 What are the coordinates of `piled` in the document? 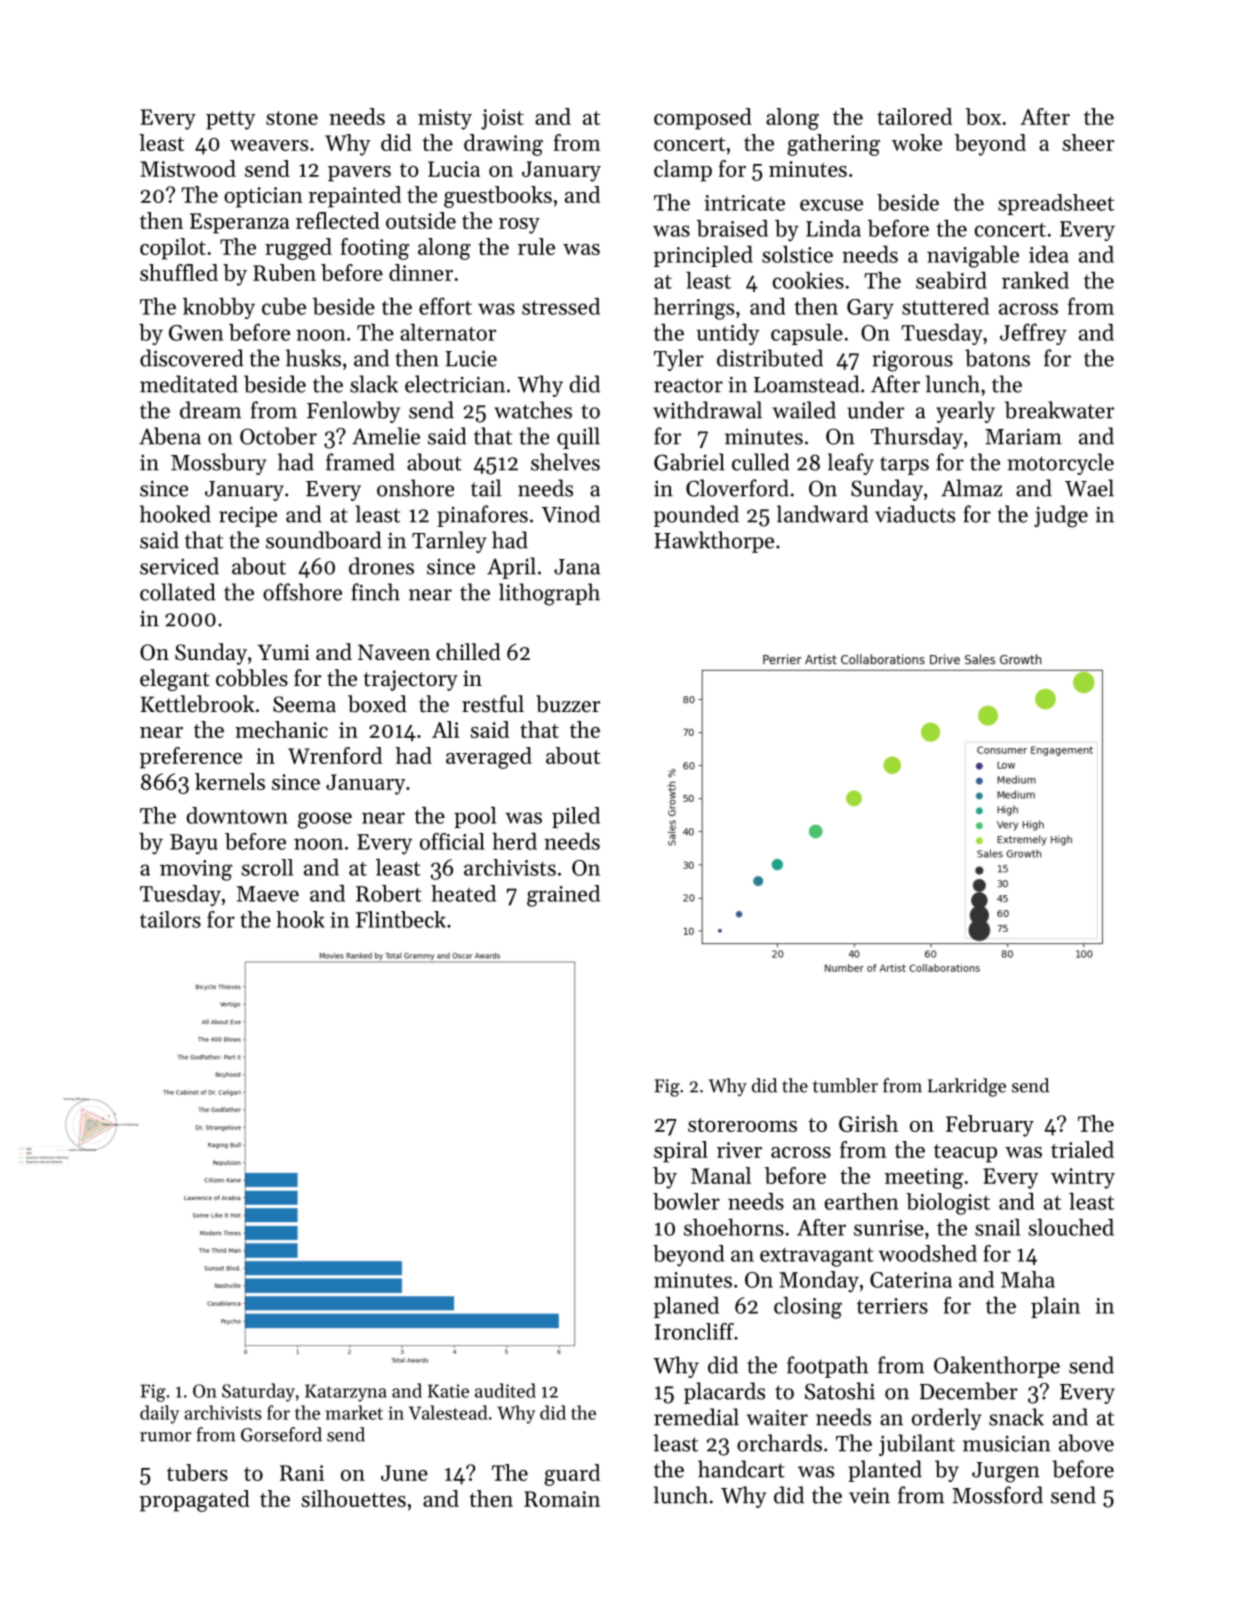 It's located at (576, 817).
